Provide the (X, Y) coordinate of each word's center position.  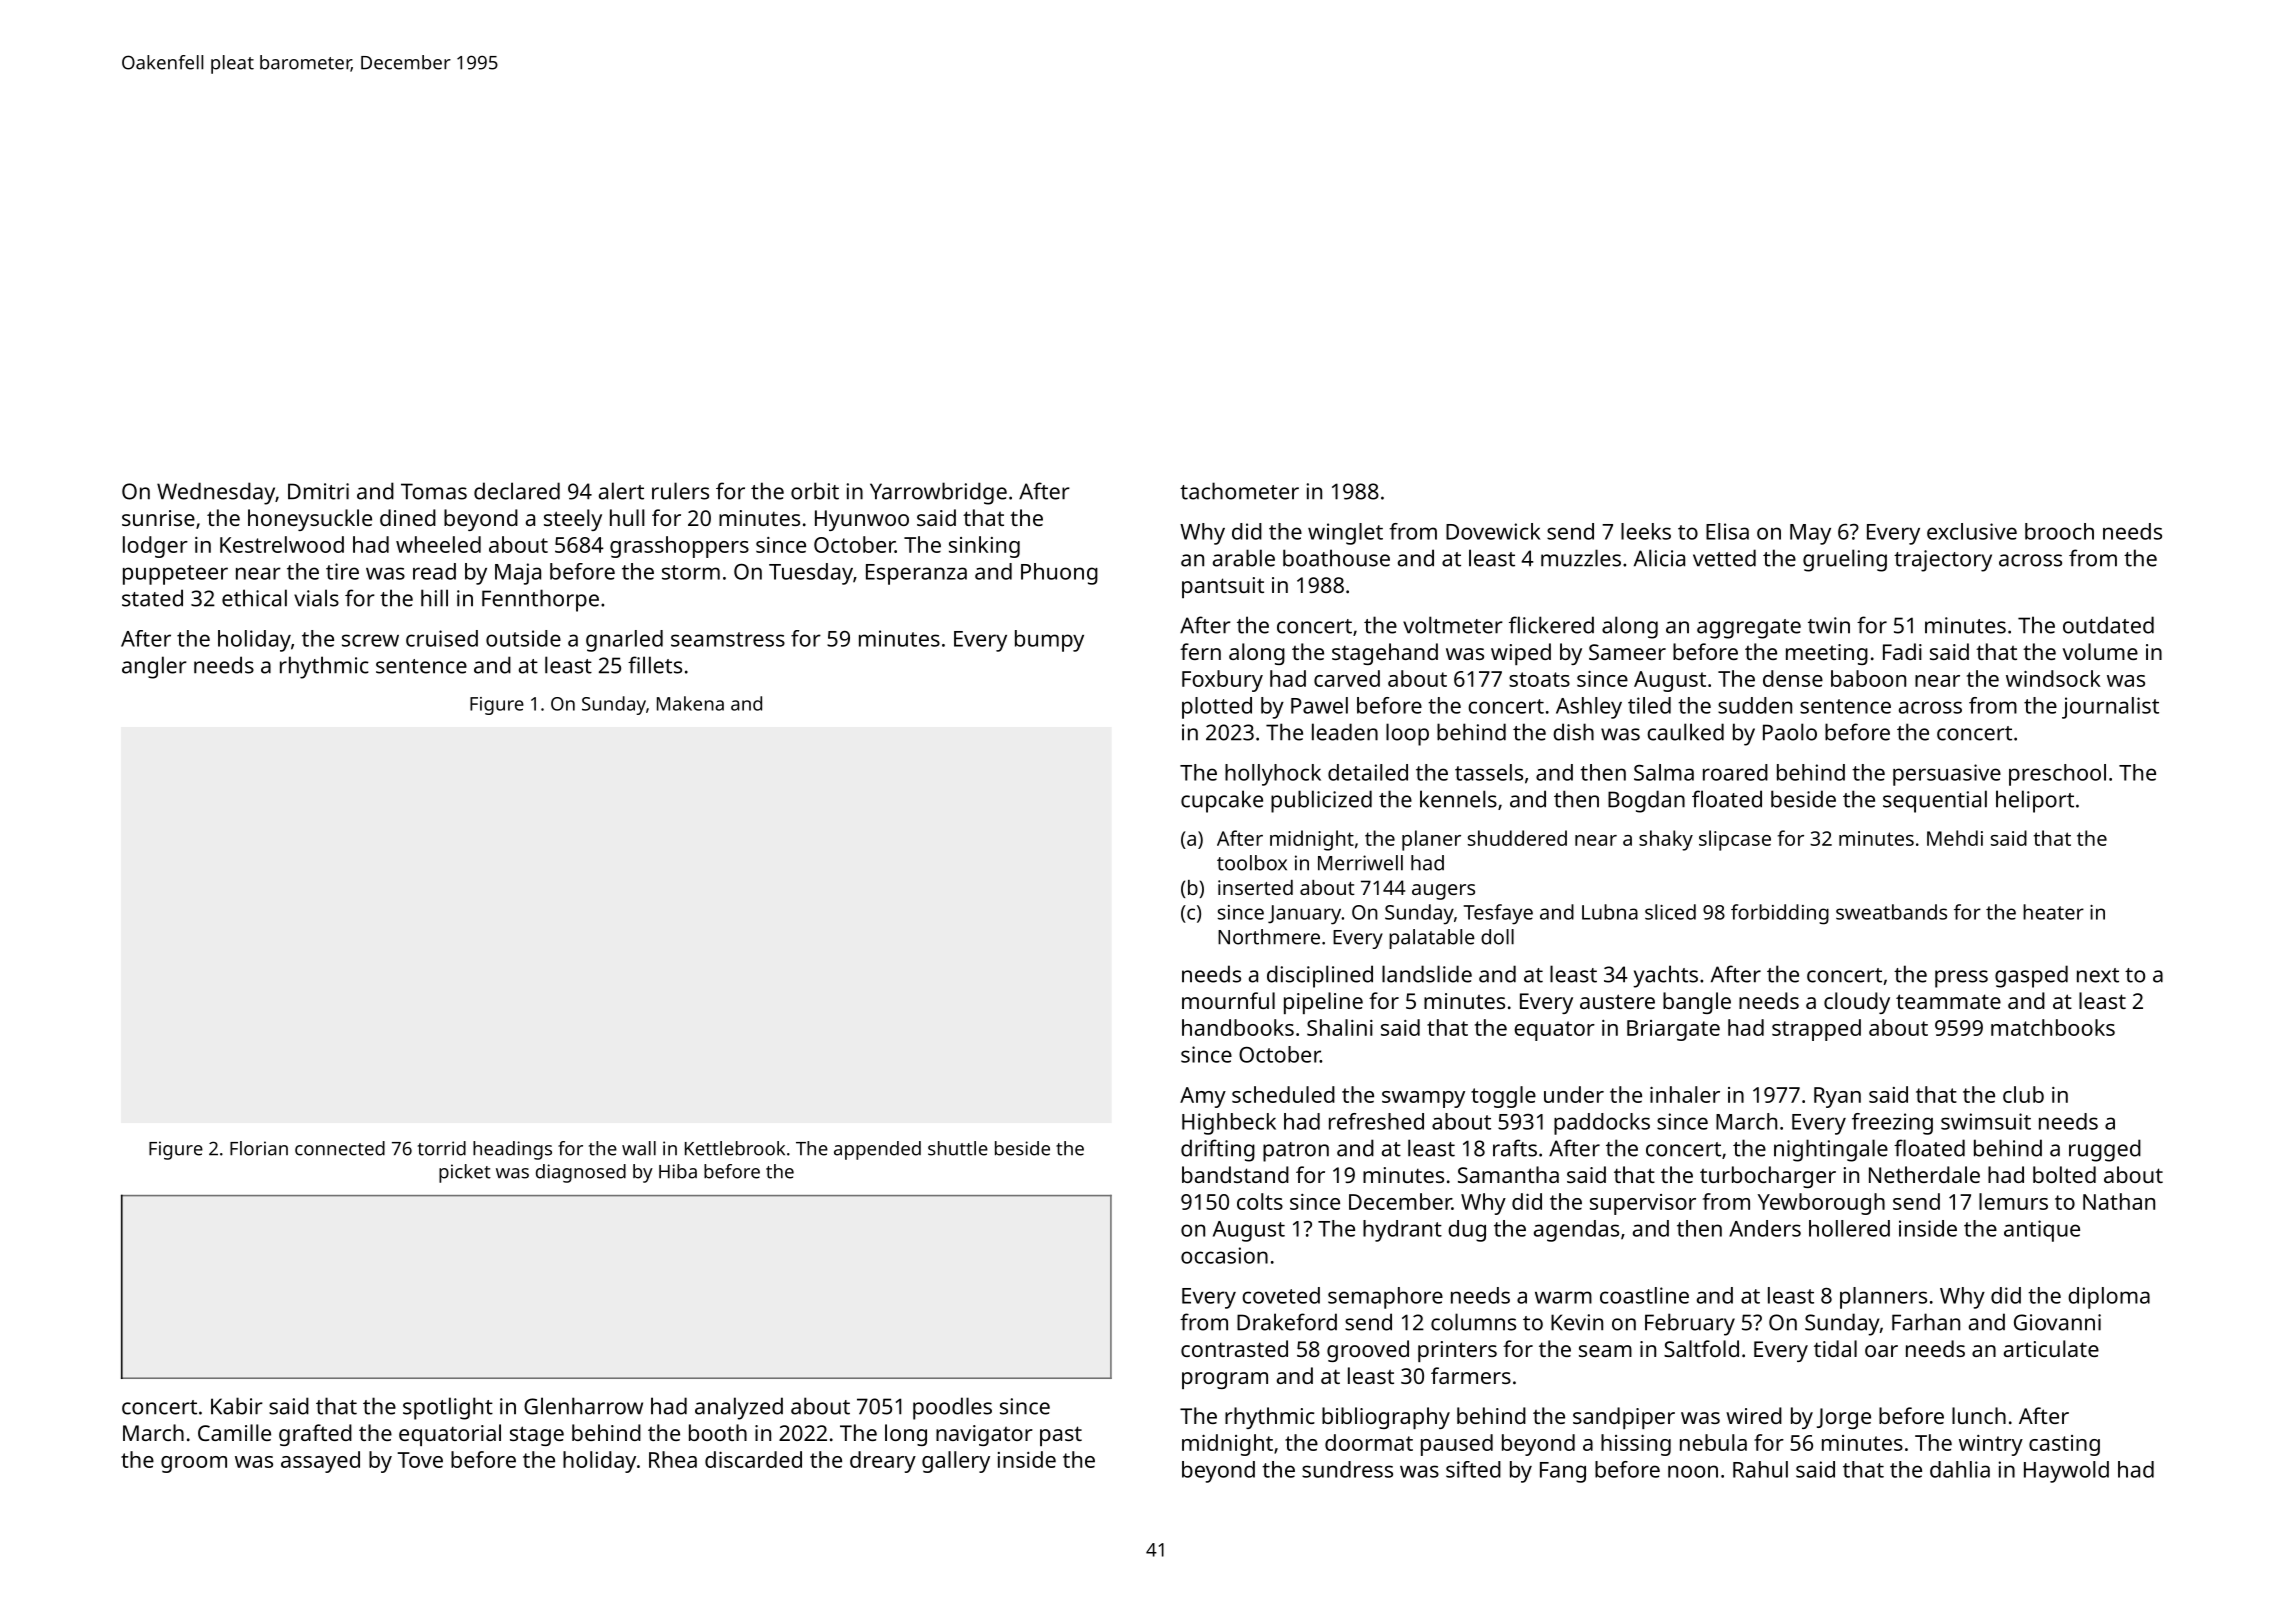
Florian (259, 1148)
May (1810, 534)
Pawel (1319, 705)
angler (154, 667)
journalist (2110, 708)
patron (1296, 1152)
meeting (1827, 654)
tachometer (1239, 491)
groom (194, 1464)
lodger (155, 547)
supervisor (1643, 1204)
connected (340, 1148)
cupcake (1222, 801)
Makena (690, 703)
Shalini (1340, 1027)
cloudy (1857, 1003)
